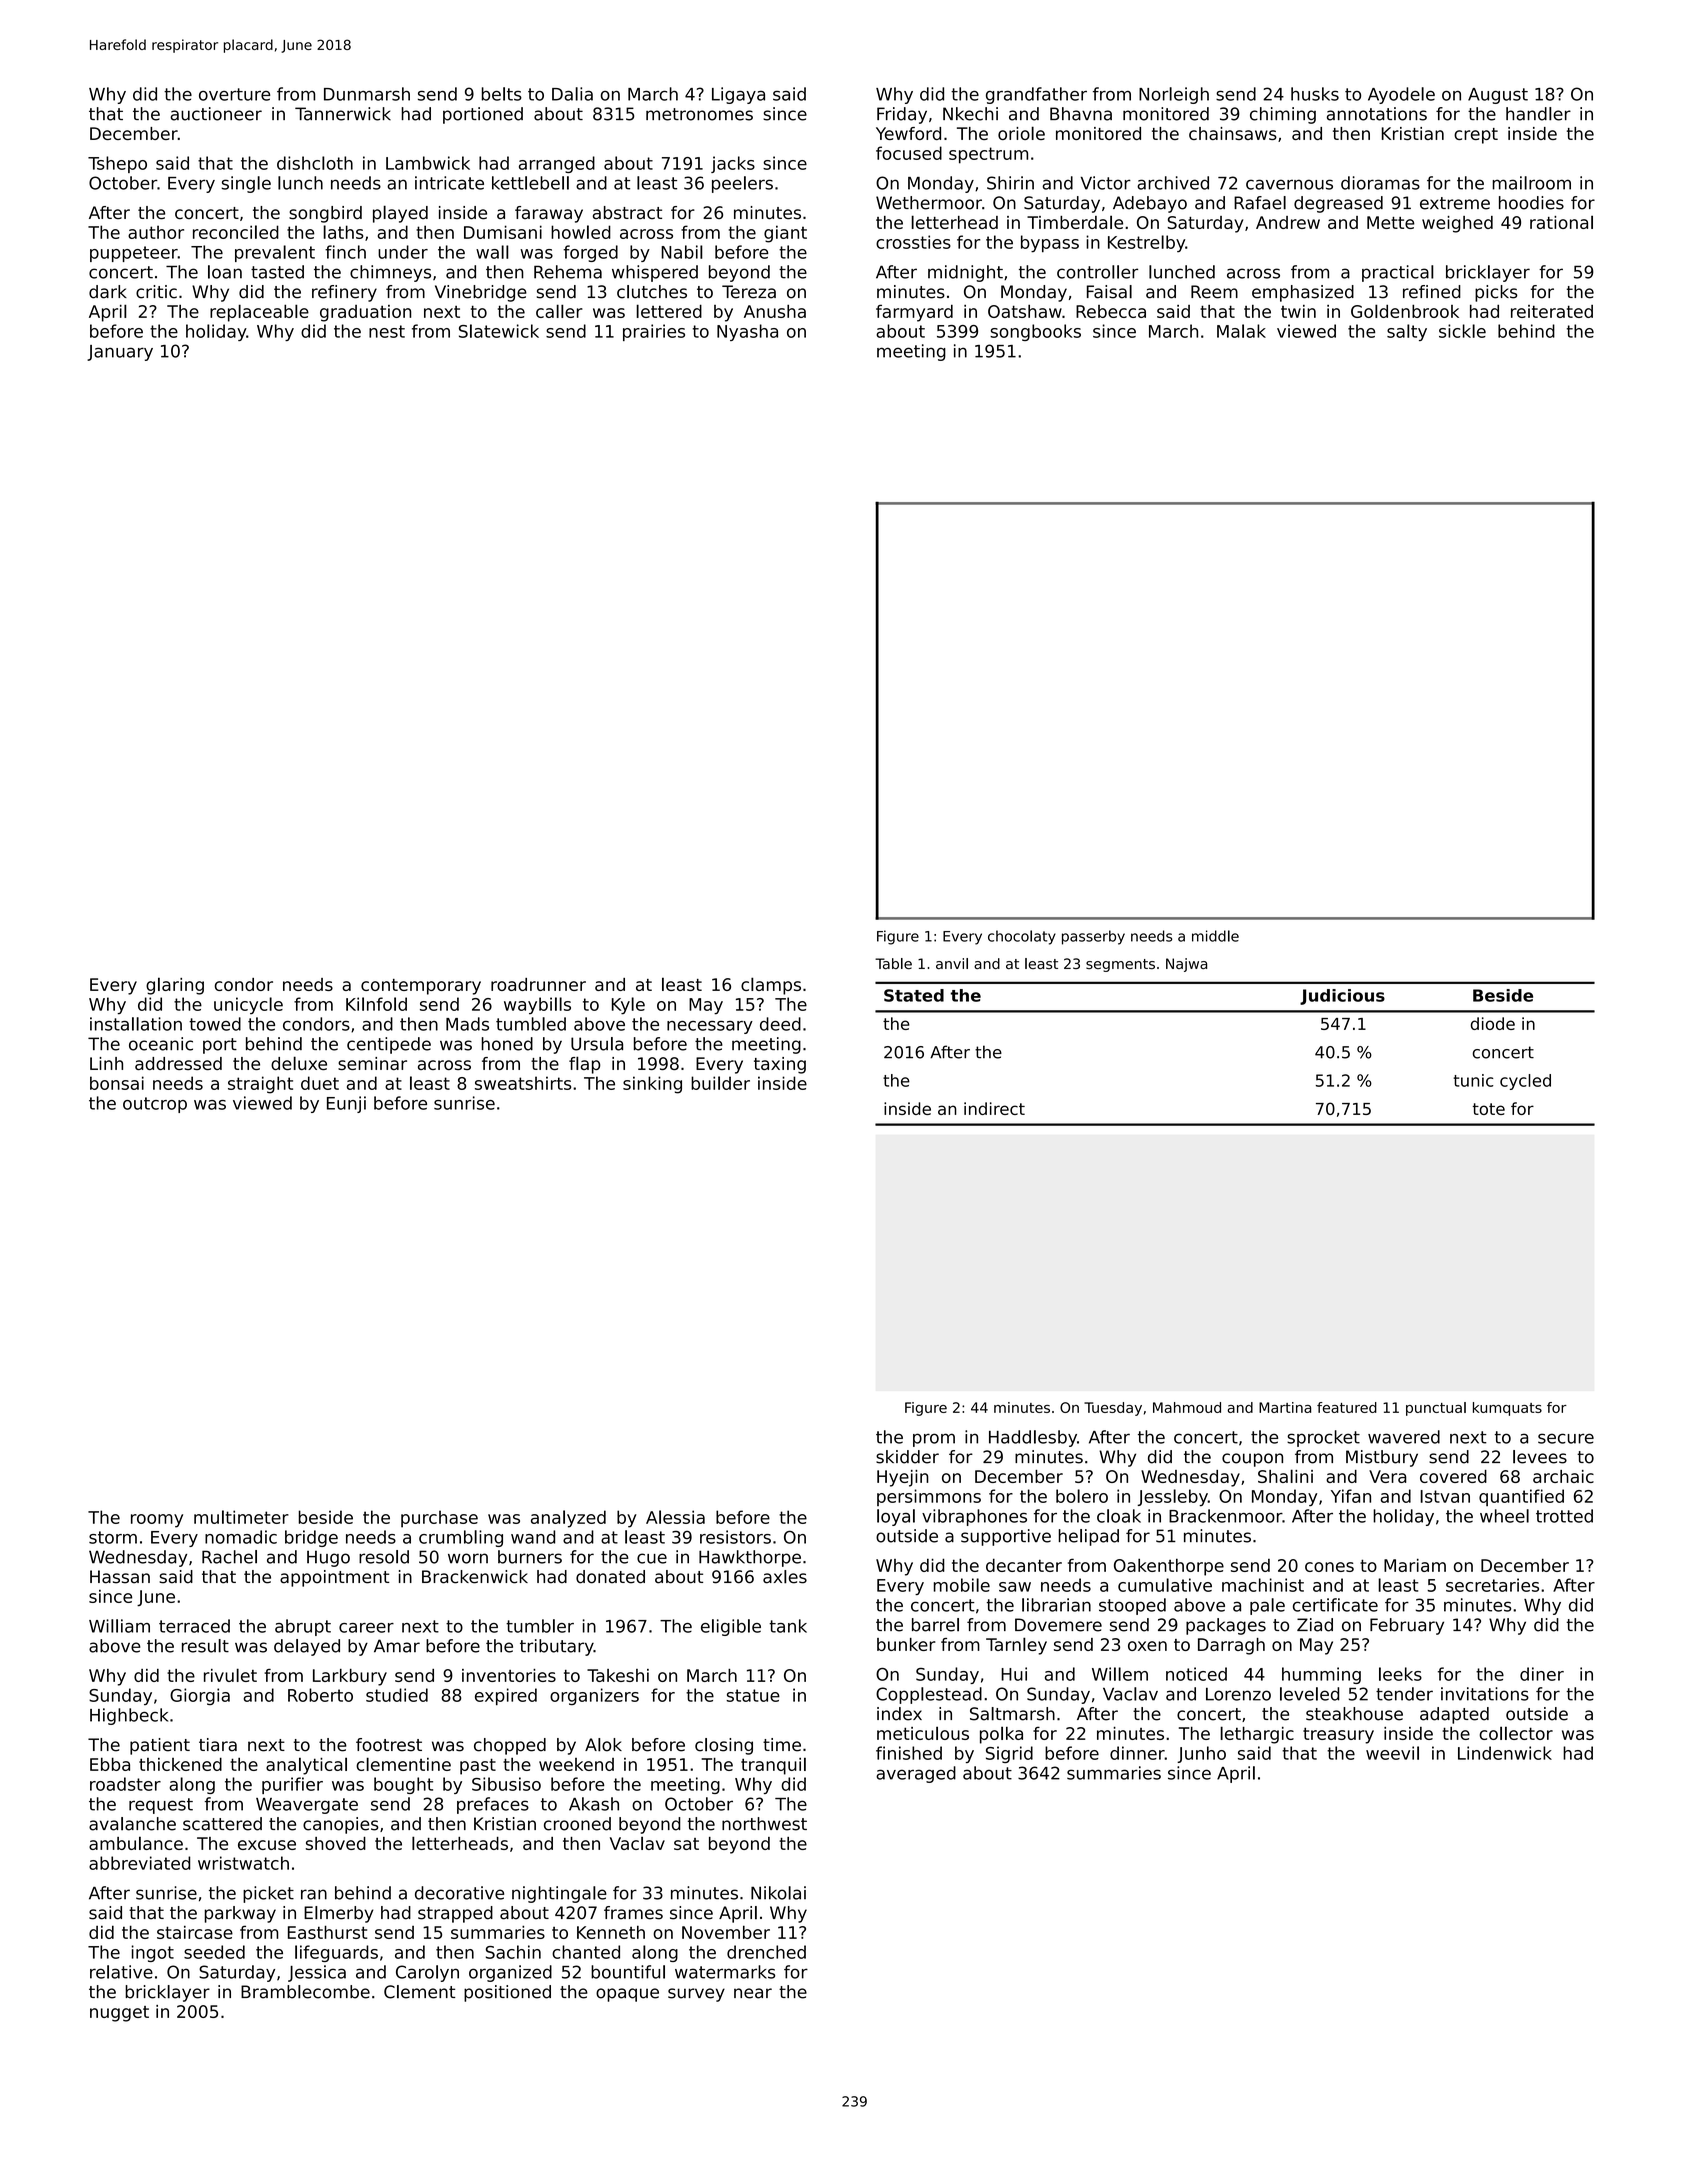 The image size is (1683, 2178). I want to click on nugget, so click(119, 2014).
